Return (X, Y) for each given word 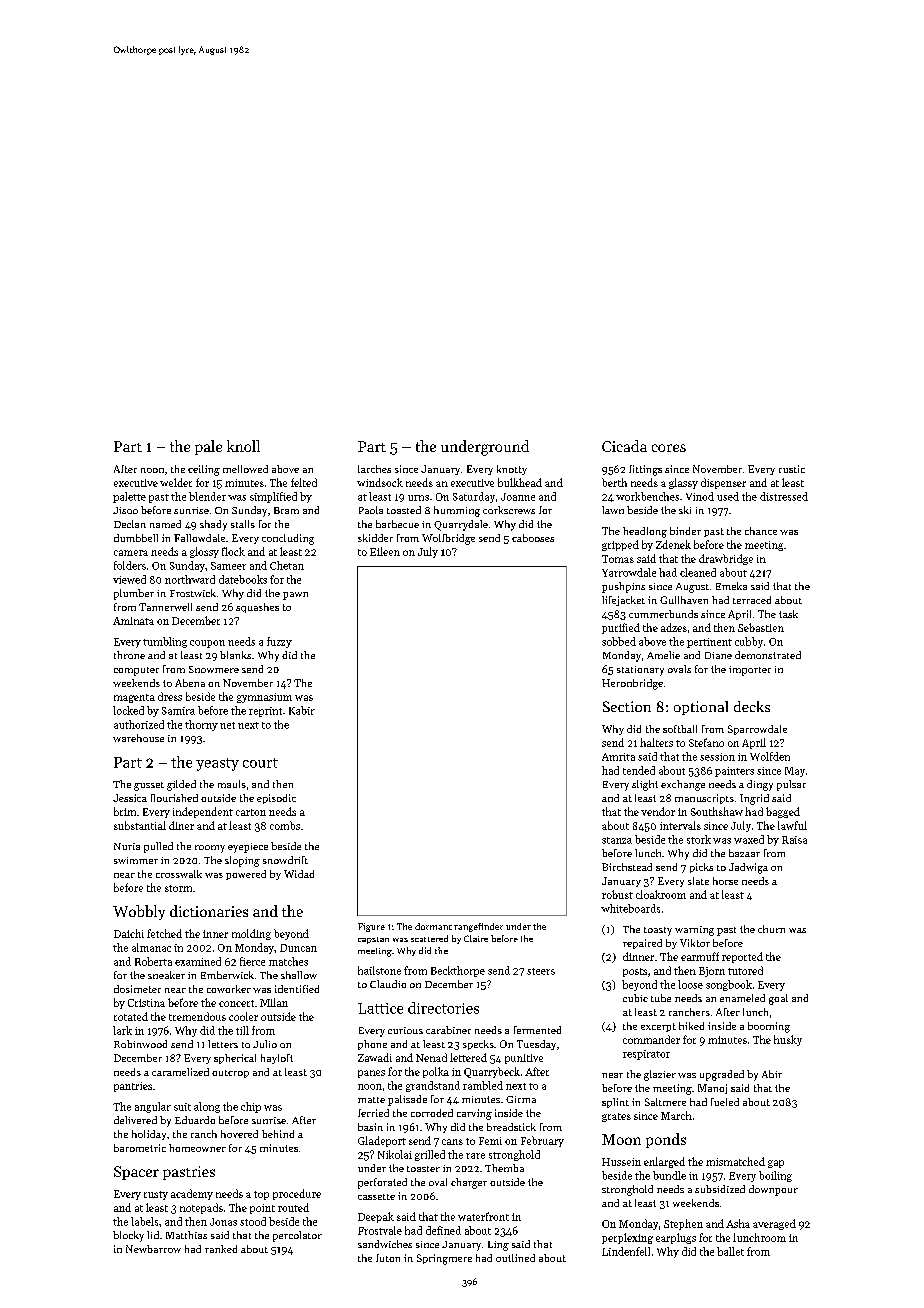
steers (541, 971)
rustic (792, 469)
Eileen (385, 551)
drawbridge (726, 559)
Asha (738, 1223)
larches (374, 469)
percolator (297, 1236)
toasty (658, 931)
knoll (243, 446)
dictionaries (209, 911)
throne (129, 655)
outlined (515, 1258)
